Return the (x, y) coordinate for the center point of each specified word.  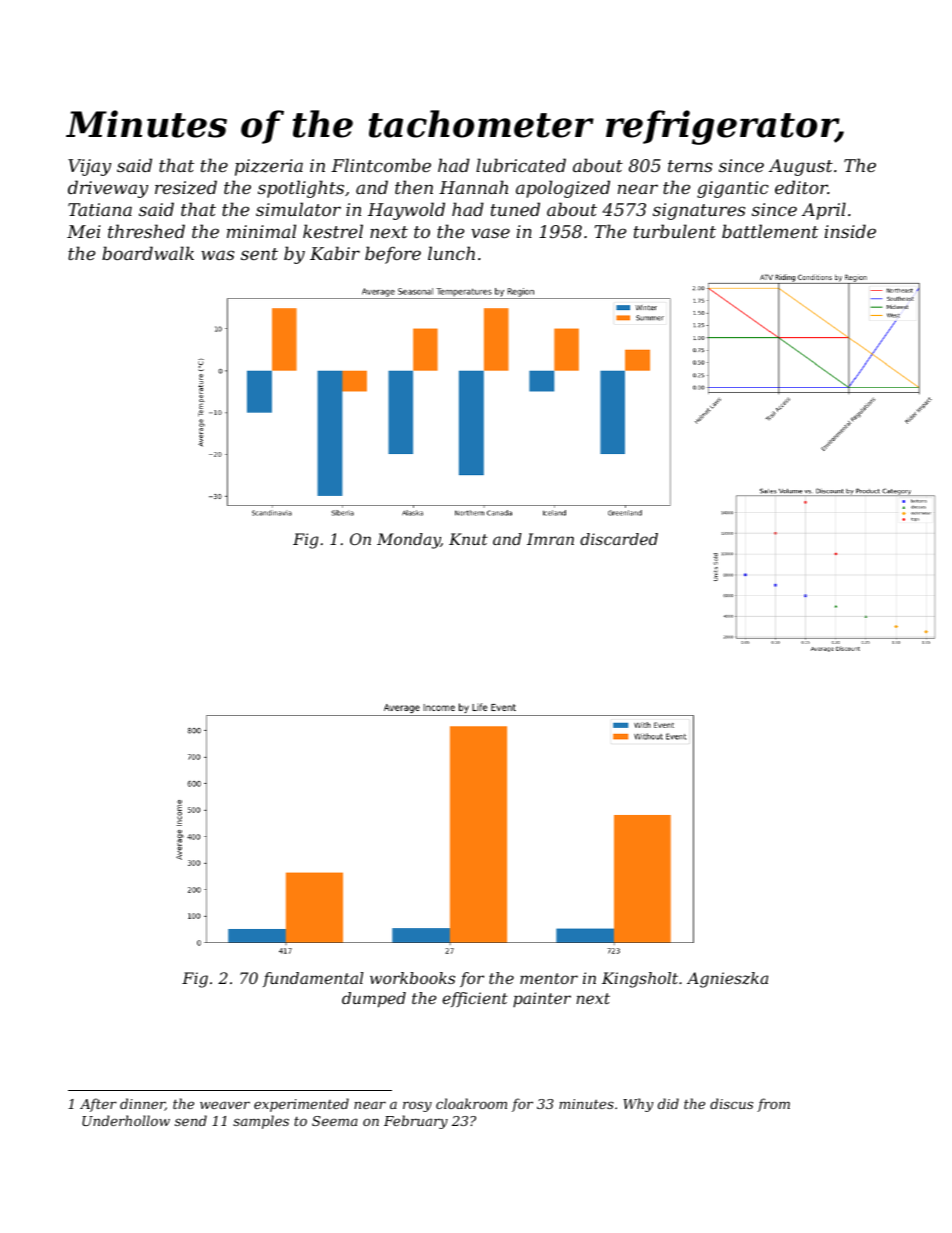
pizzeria (269, 167)
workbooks (412, 978)
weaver (225, 1105)
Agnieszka (727, 980)
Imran (550, 539)
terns (690, 166)
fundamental (313, 979)
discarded (619, 539)
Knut (468, 539)
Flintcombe (381, 165)
